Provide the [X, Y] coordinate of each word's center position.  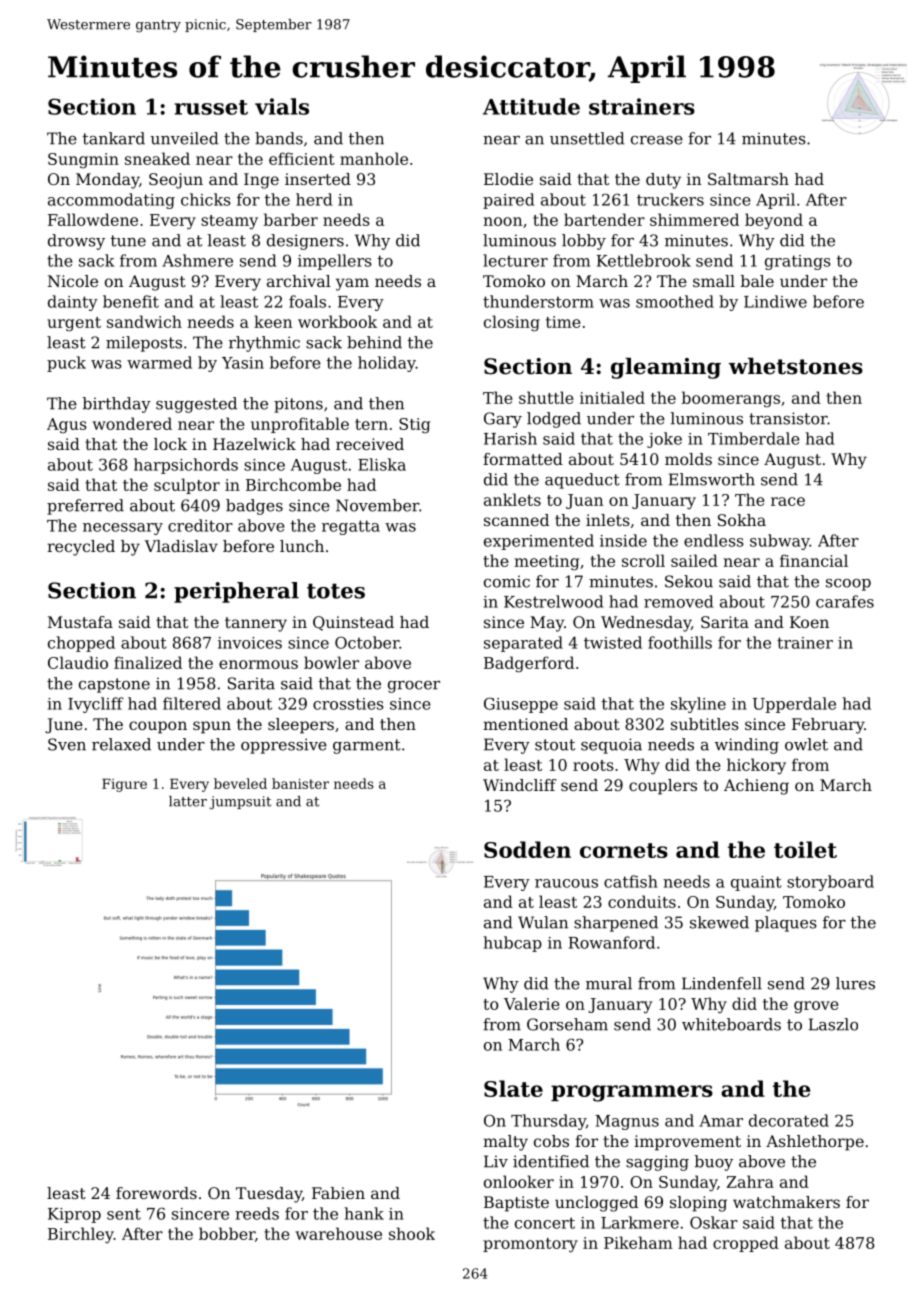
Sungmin [83, 160]
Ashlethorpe [815, 1143]
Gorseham [567, 1024]
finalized [148, 662]
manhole [374, 158]
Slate [513, 1088]
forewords [156, 1193]
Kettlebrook [643, 260]
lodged [554, 420]
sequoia [611, 746]
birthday [117, 405]
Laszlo [833, 1024]
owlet [806, 744]
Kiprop [74, 1215]
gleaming [666, 368]
